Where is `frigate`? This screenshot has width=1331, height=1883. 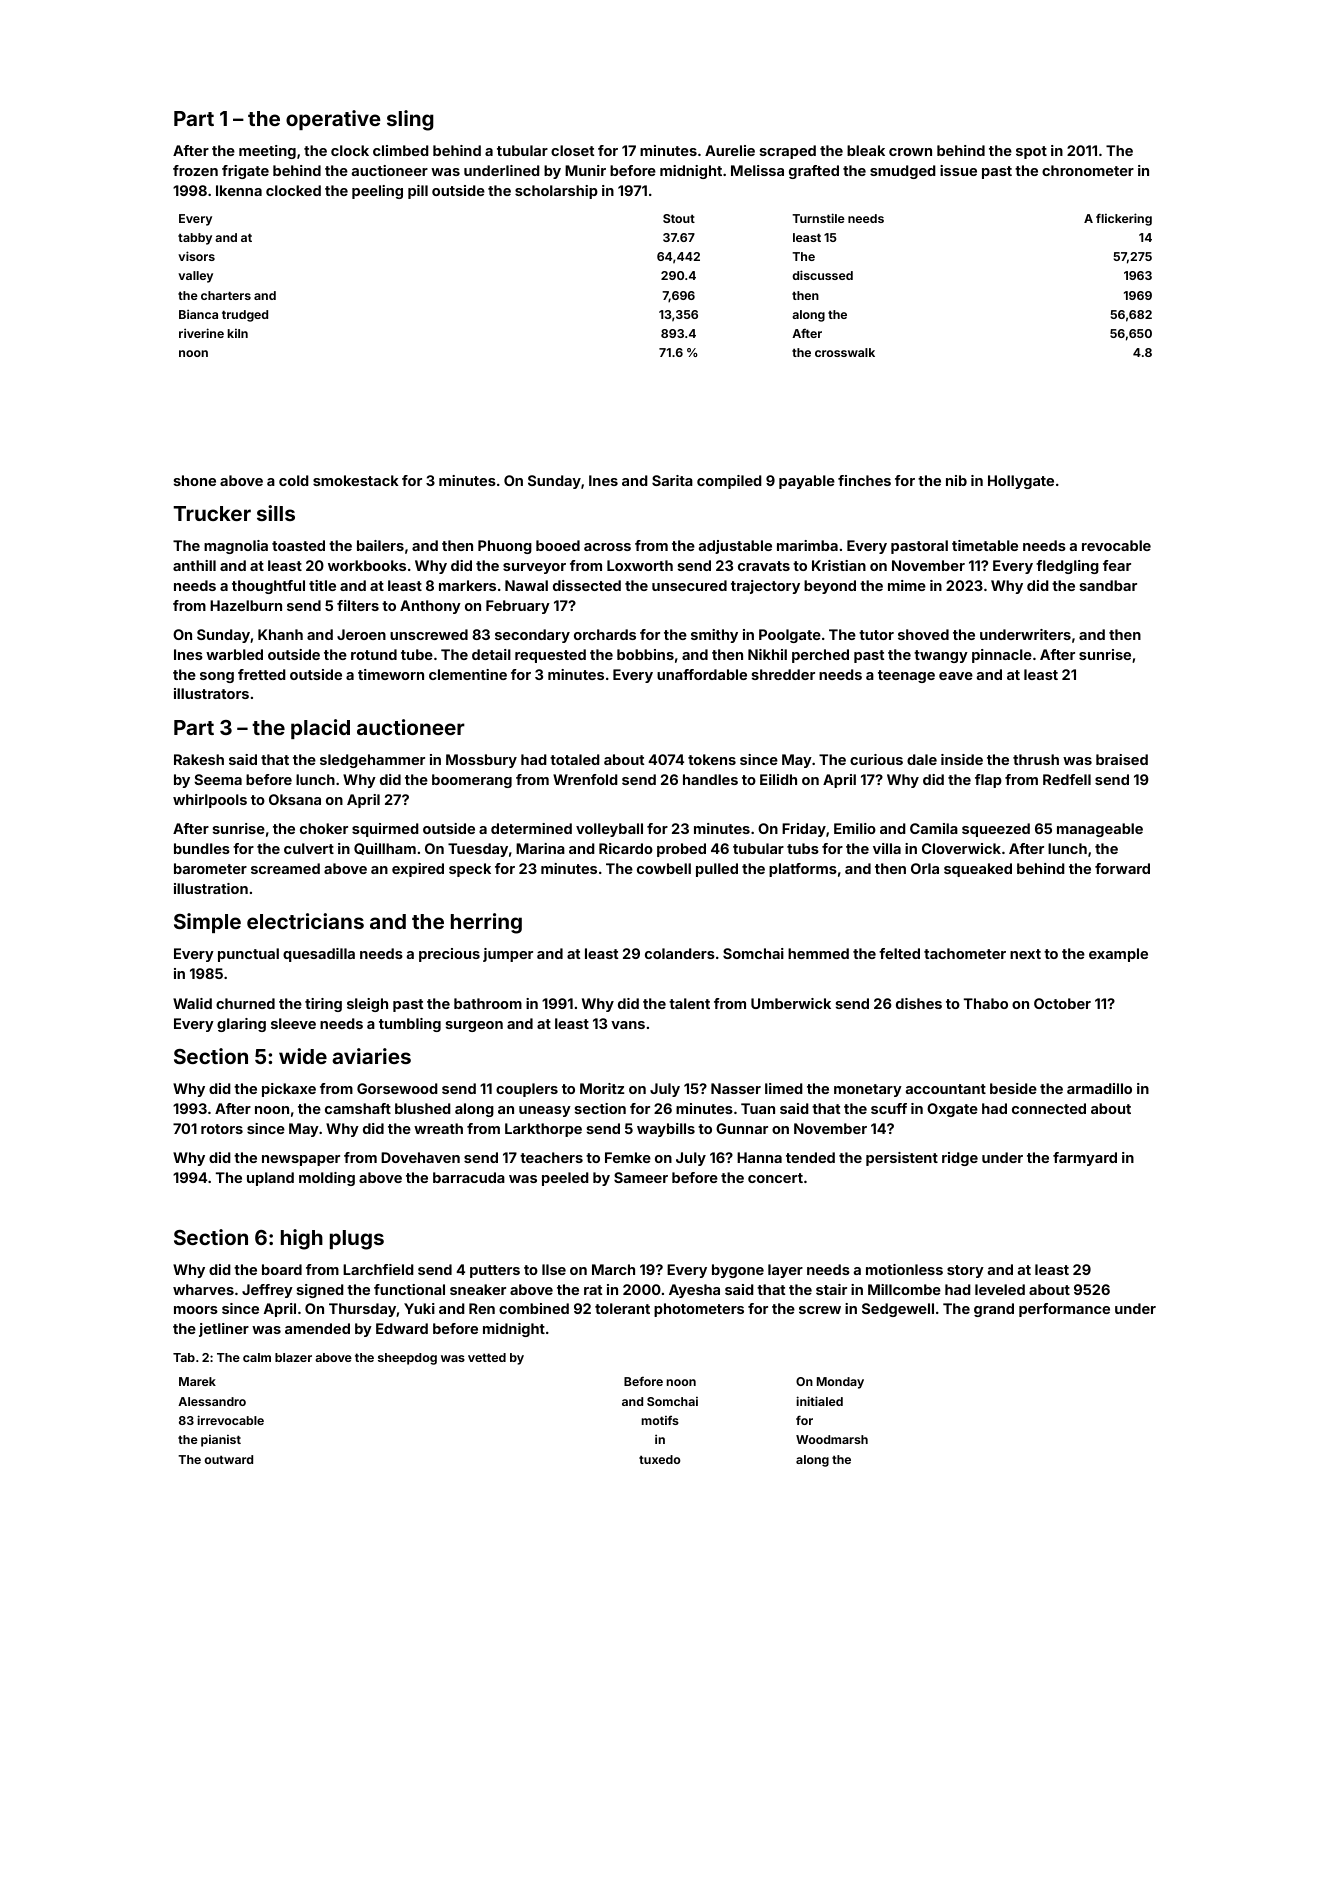
frigate is located at coordinates (245, 172).
